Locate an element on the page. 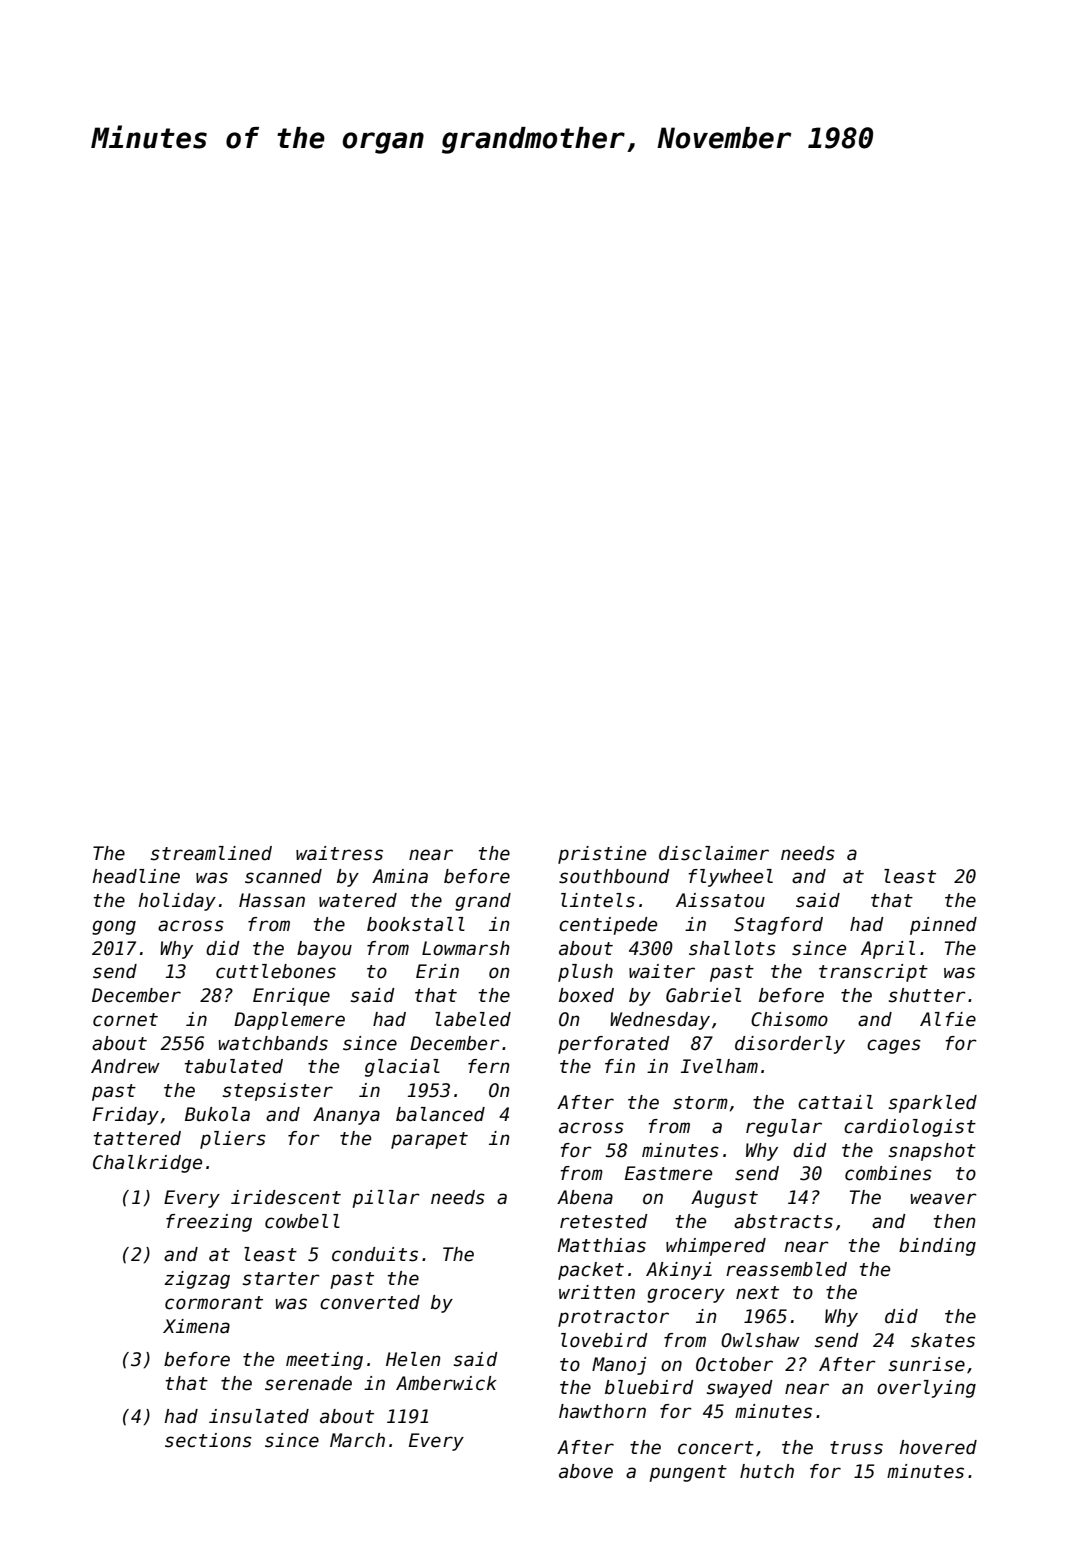 This image has height=1548, width=1069. binding is located at coordinates (937, 1247).
